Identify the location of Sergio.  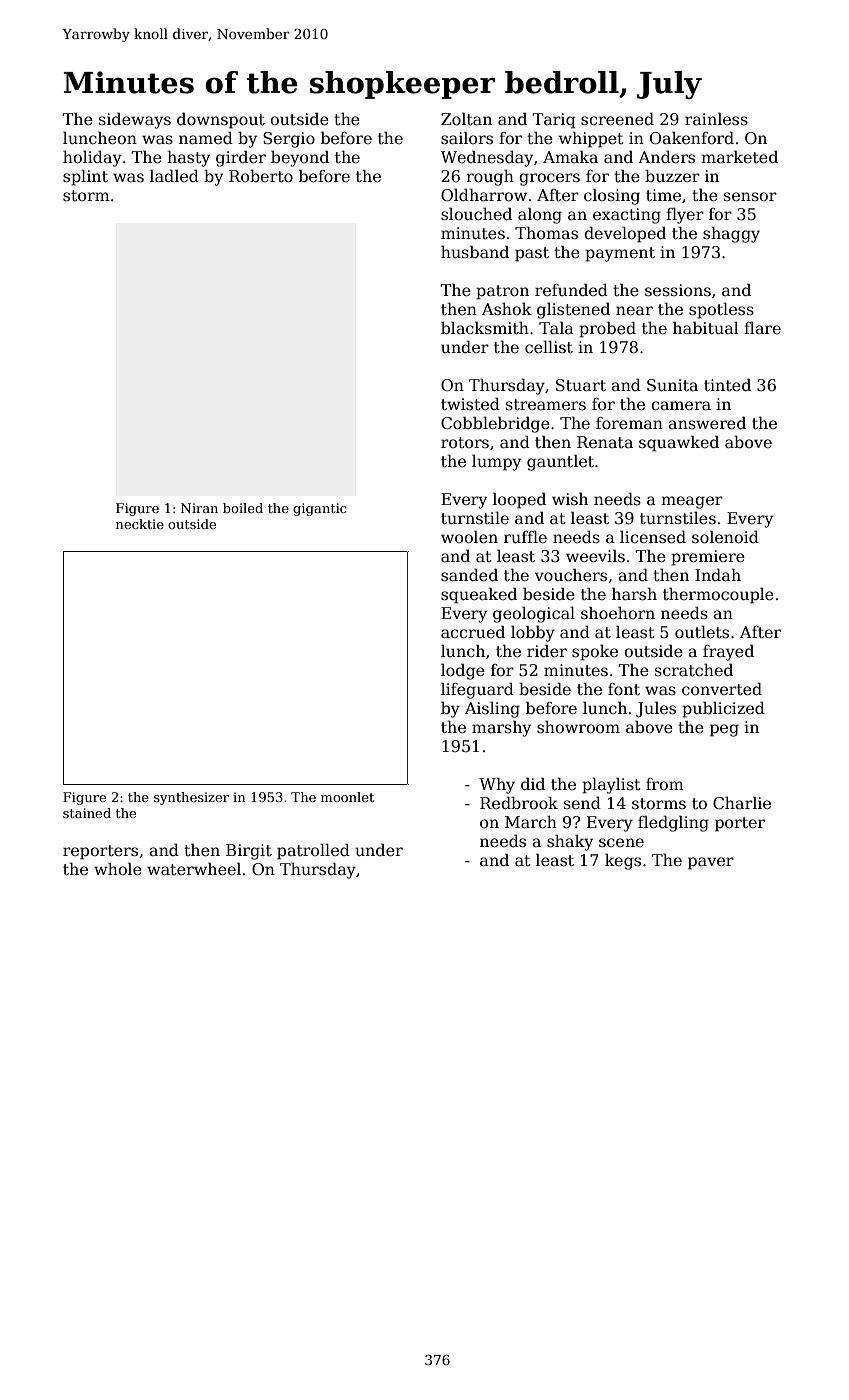
(289, 140).
